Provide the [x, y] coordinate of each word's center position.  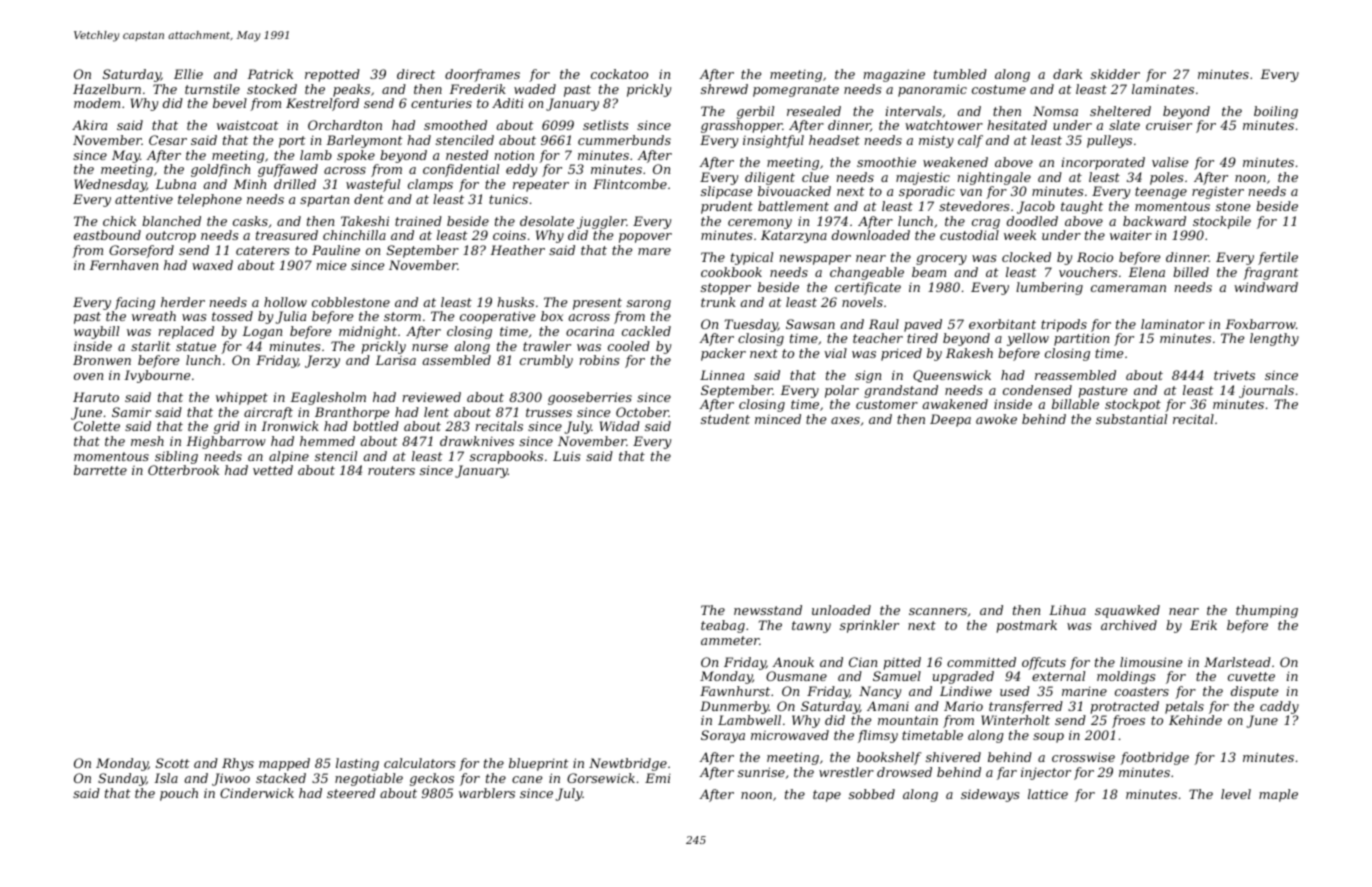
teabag [723, 626]
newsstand [768, 610]
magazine [894, 75]
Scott [173, 763]
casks [250, 221]
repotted [332, 75]
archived [1129, 625]
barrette [100, 470]
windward [1266, 287]
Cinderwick [257, 793]
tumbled [960, 74]
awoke [996, 419]
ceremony [760, 224]
